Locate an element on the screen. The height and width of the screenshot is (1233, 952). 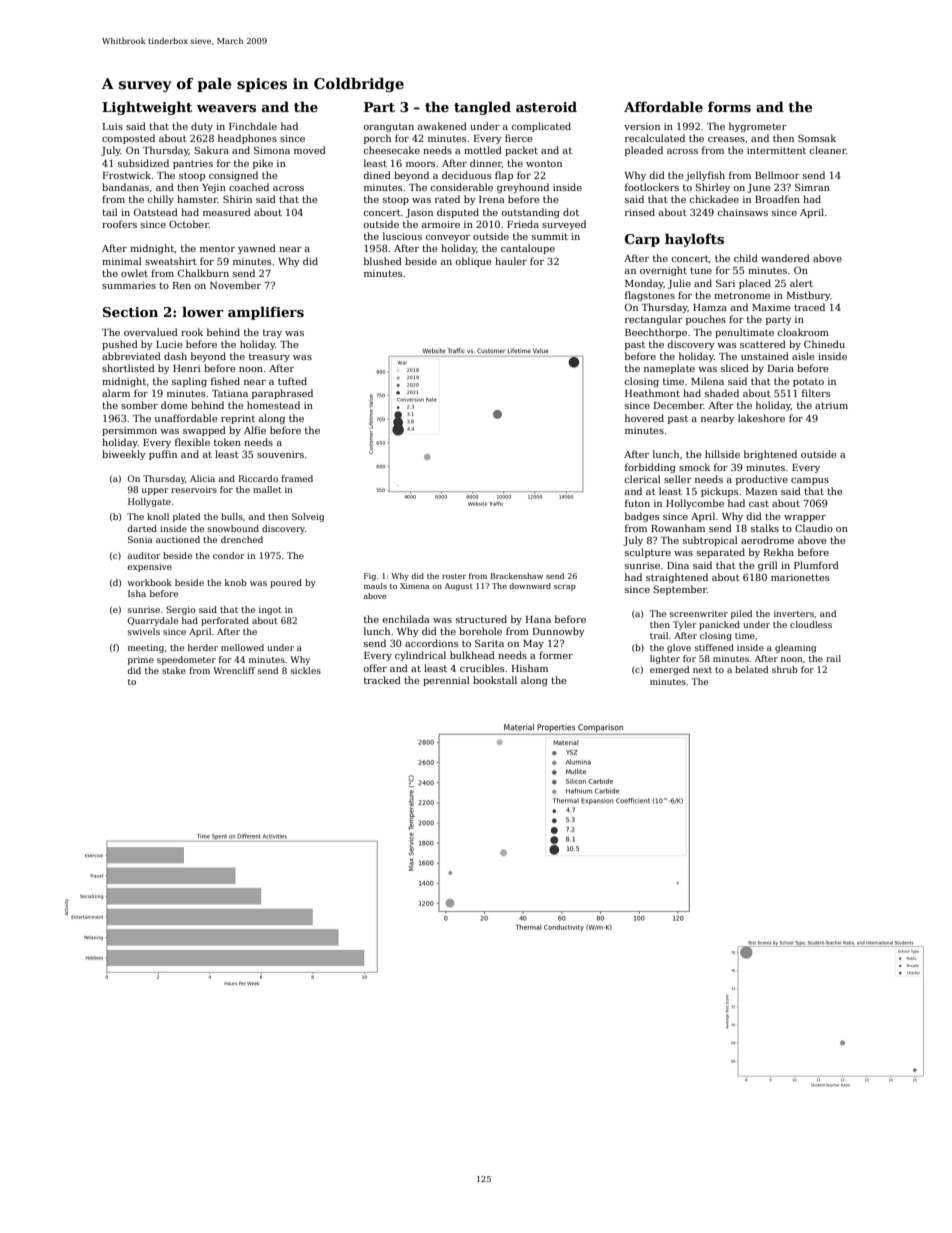
fierce is located at coordinates (518, 138).
